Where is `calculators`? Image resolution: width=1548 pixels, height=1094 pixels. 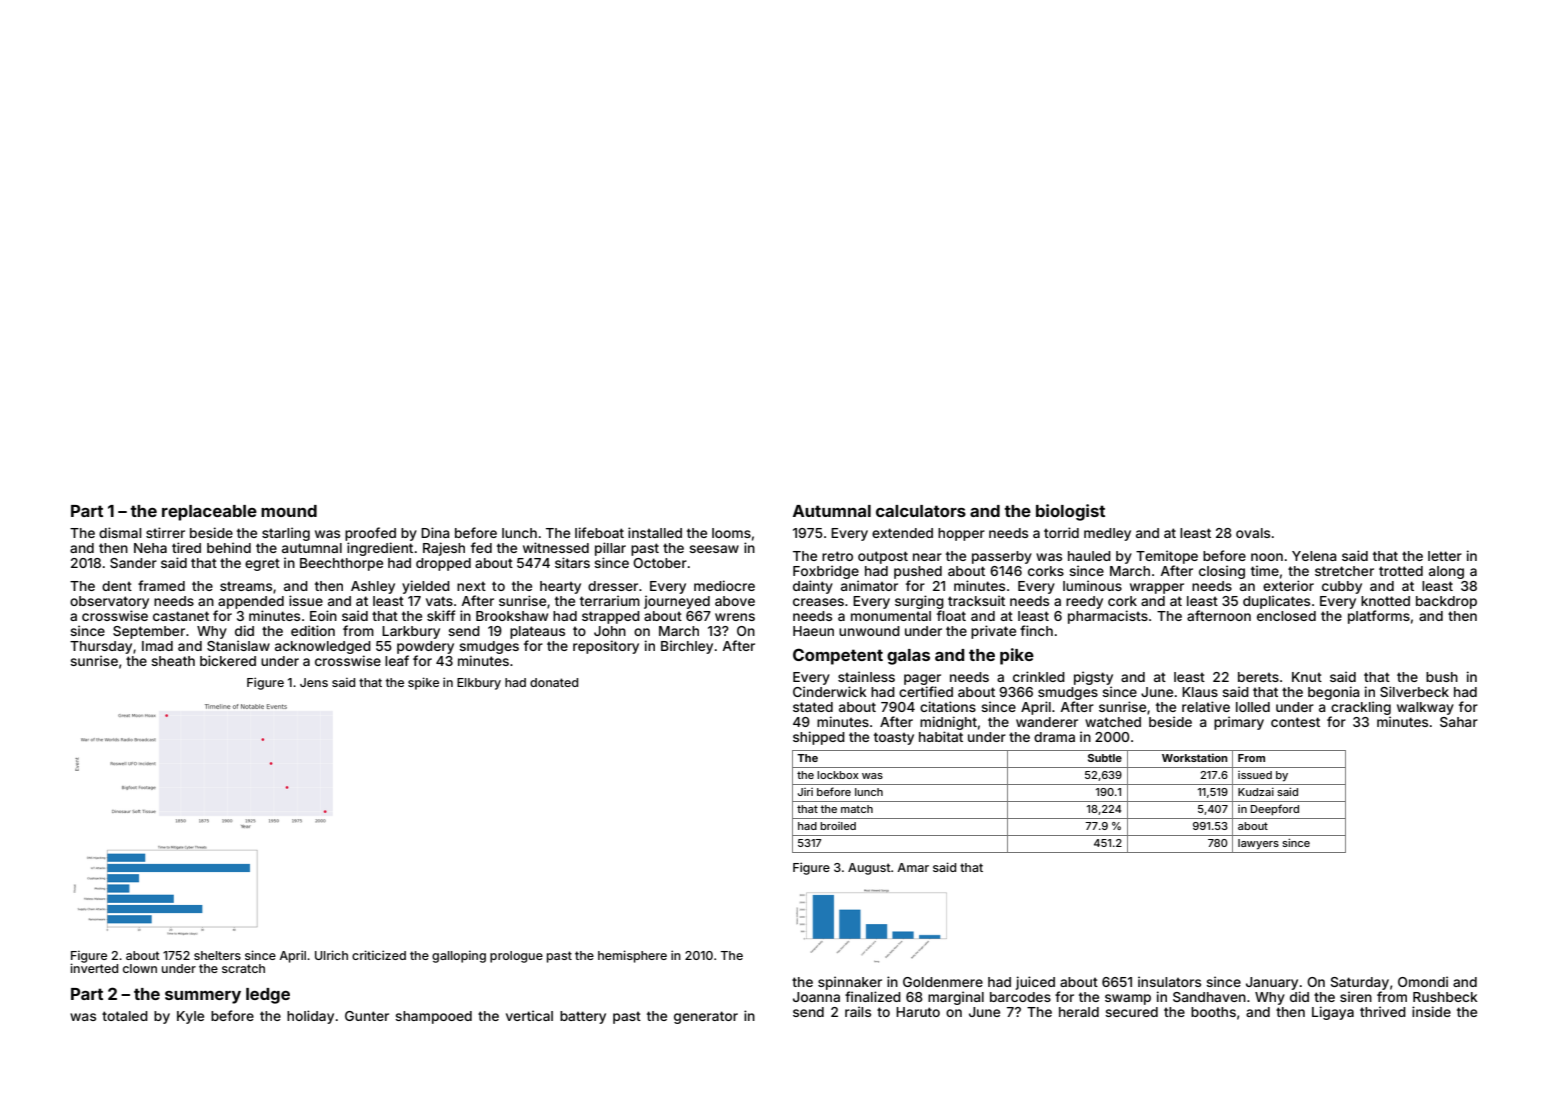
calculators is located at coordinates (921, 511).
